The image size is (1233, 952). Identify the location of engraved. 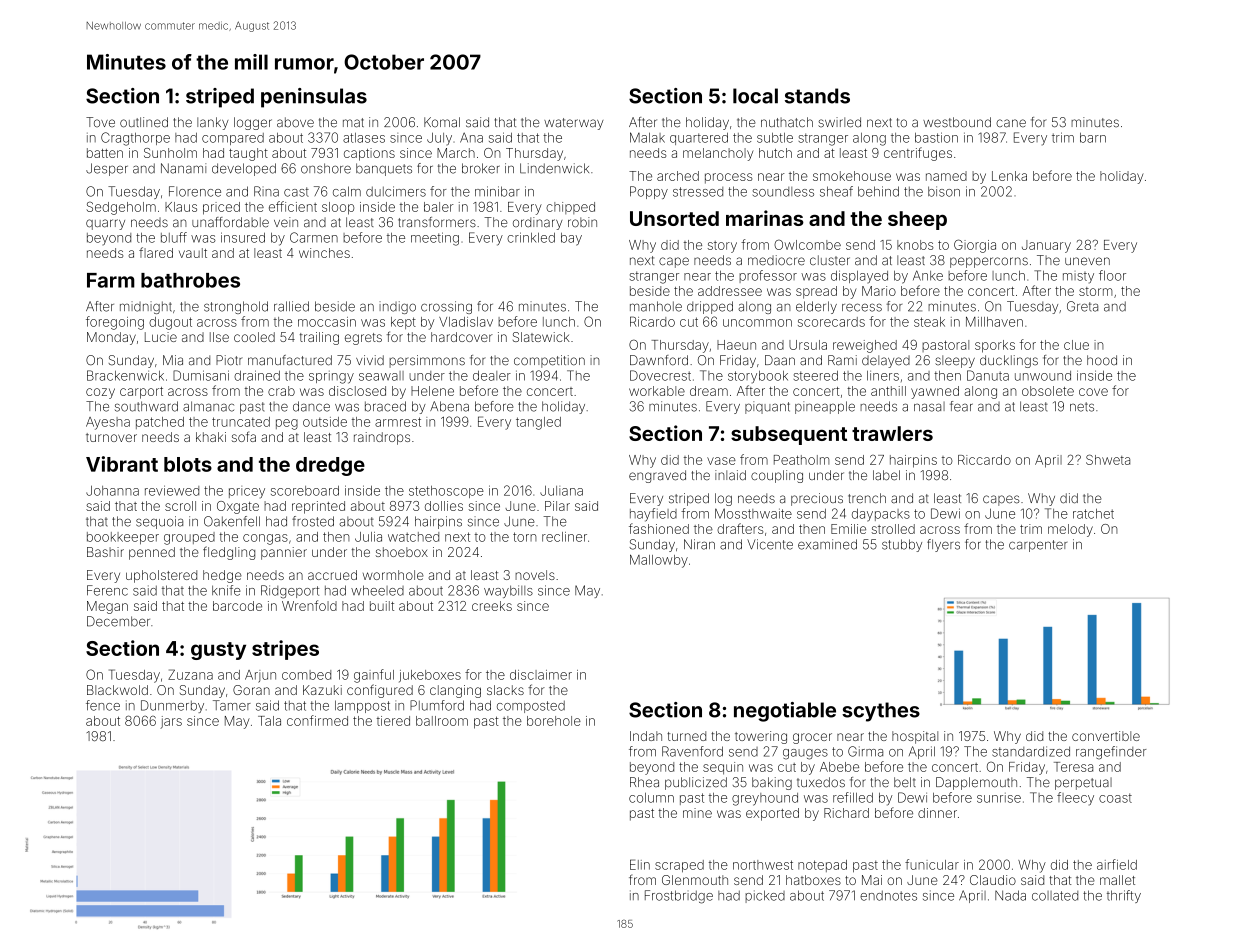
(657, 476).
